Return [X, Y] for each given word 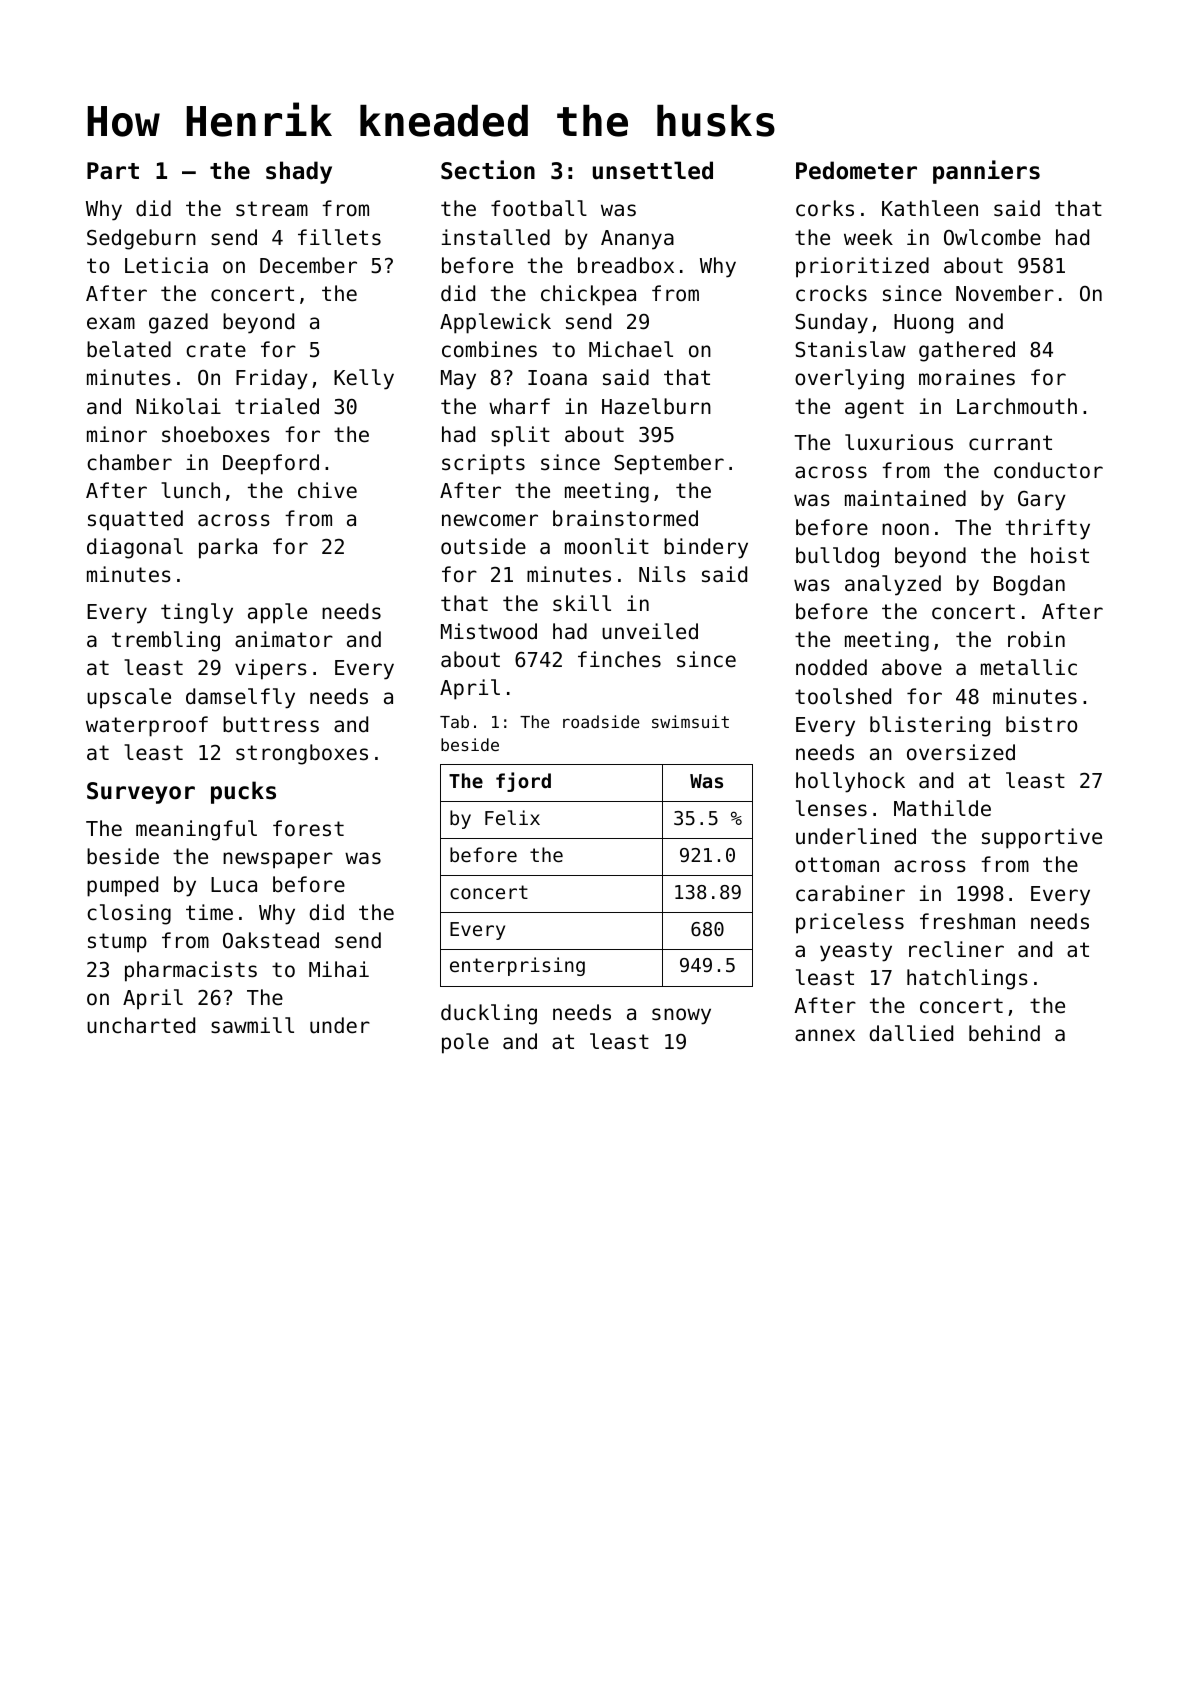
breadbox [626, 265]
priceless [850, 923]
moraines [967, 377]
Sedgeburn [141, 239]
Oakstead [271, 940]
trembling [166, 641]
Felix [512, 817]
